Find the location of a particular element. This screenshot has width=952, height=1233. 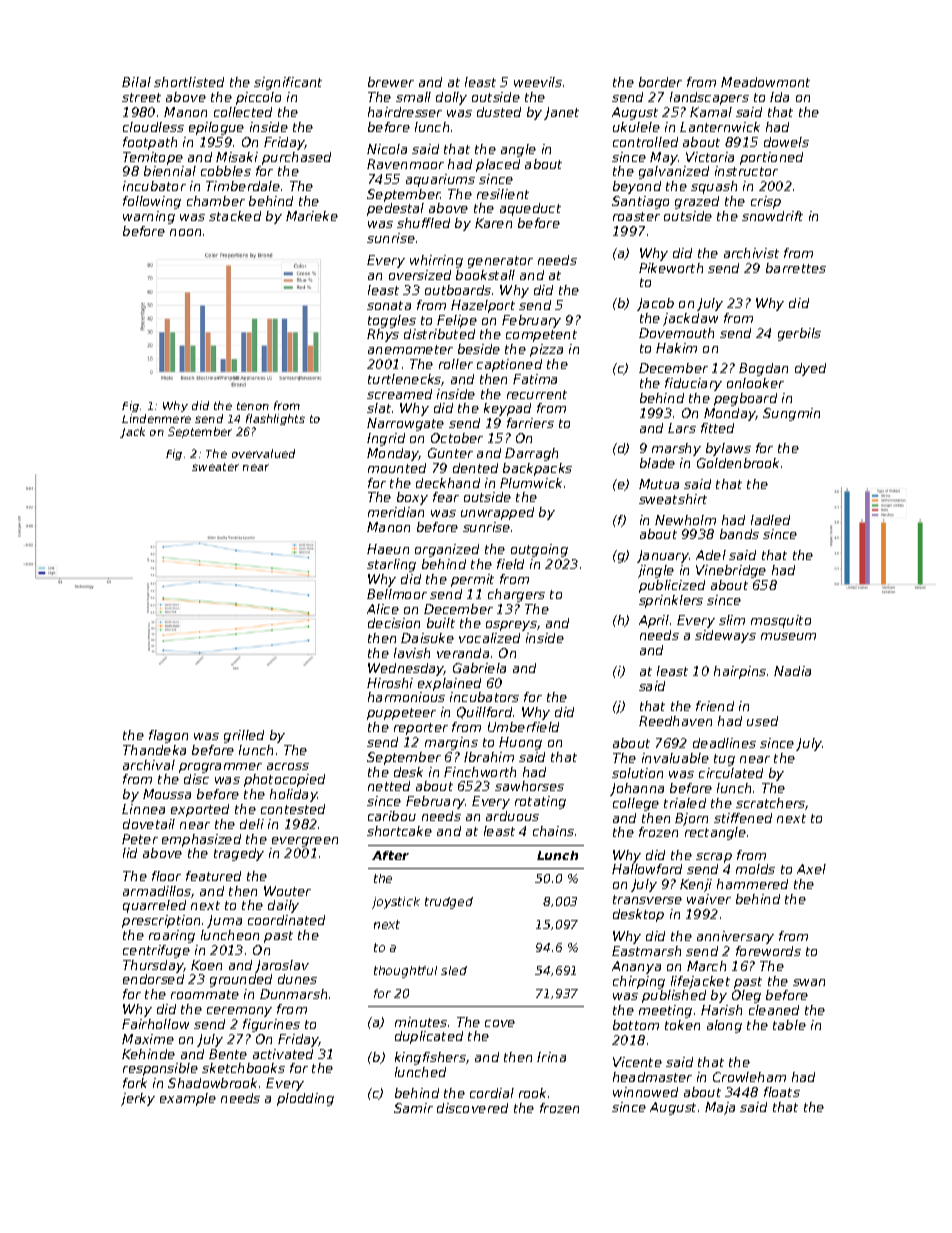

weevils is located at coordinates (538, 82).
